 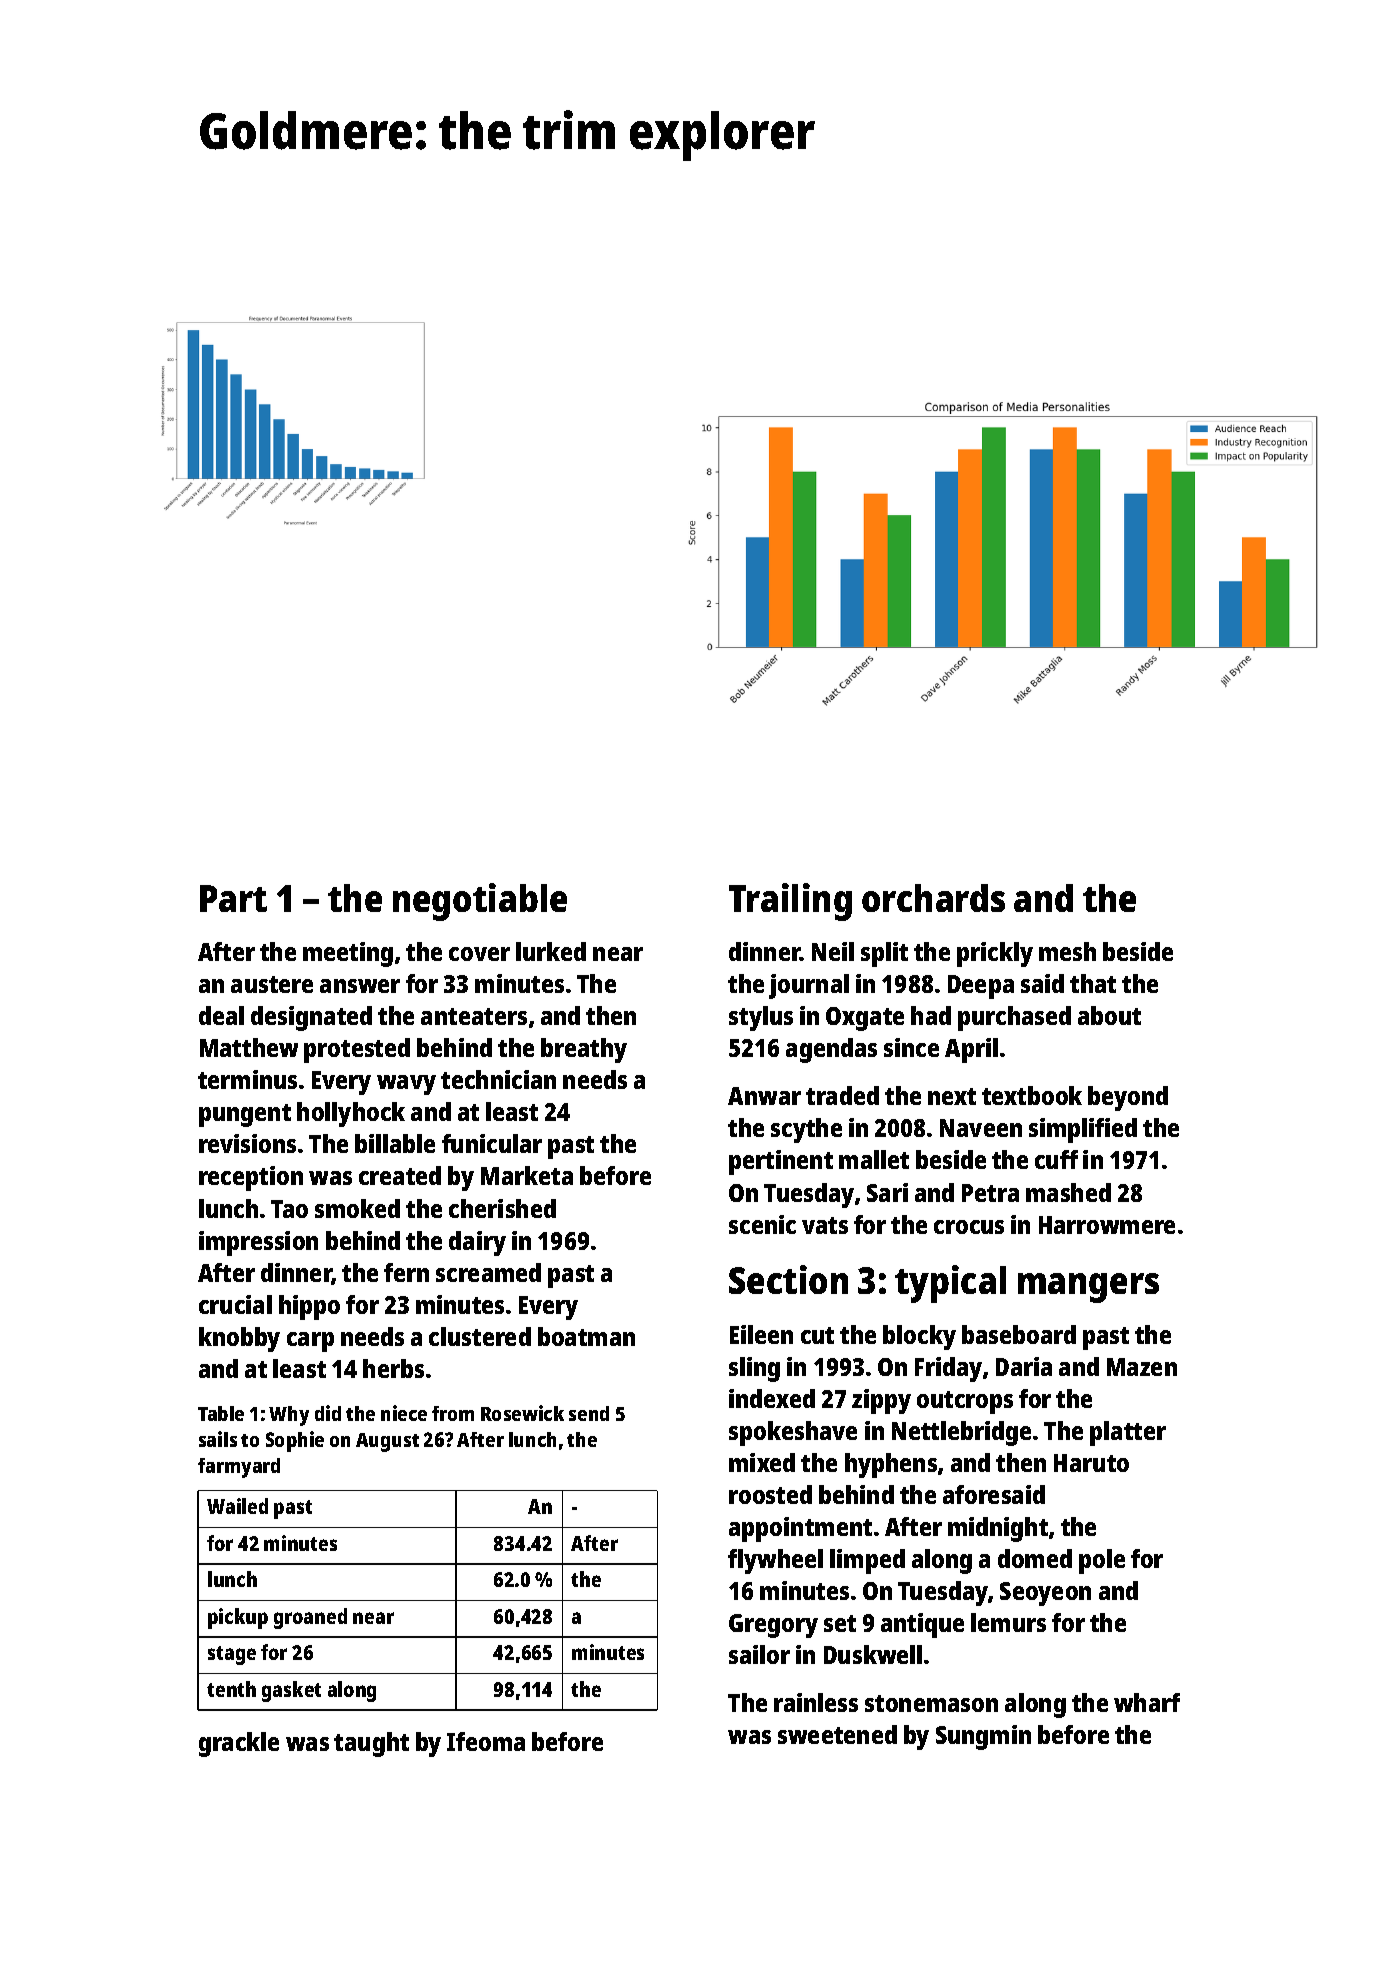 What do you see at coordinates (272, 984) in the screenshot?
I see `austere` at bounding box center [272, 984].
